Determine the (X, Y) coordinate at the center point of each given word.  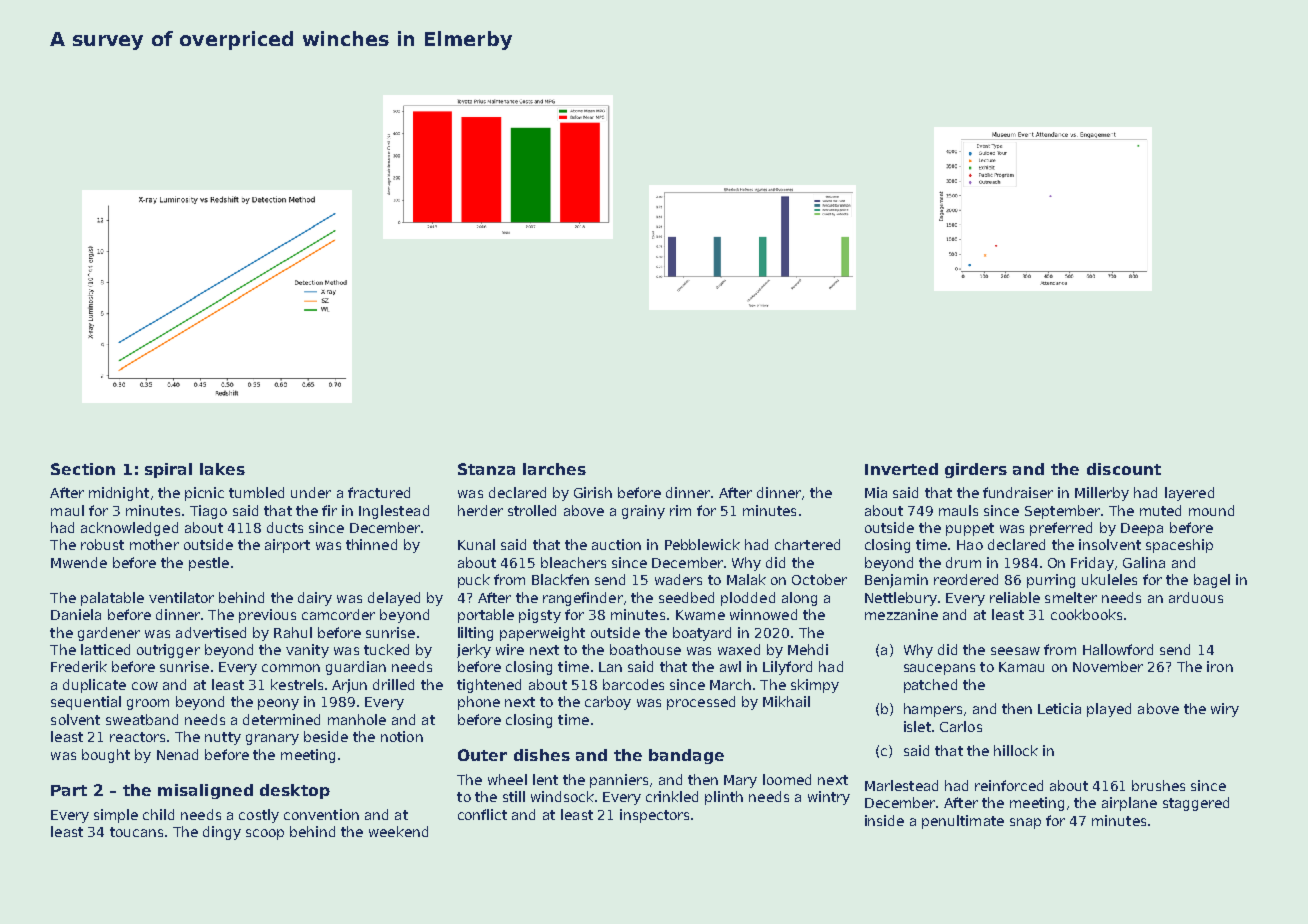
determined (281, 719)
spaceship (1179, 546)
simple (116, 816)
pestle (209, 564)
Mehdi (808, 649)
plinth (724, 798)
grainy (643, 512)
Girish (593, 492)
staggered (1196, 804)
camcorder (338, 614)
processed (701, 703)
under (311, 492)
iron (1220, 666)
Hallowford (1118, 649)
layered (1189, 494)
